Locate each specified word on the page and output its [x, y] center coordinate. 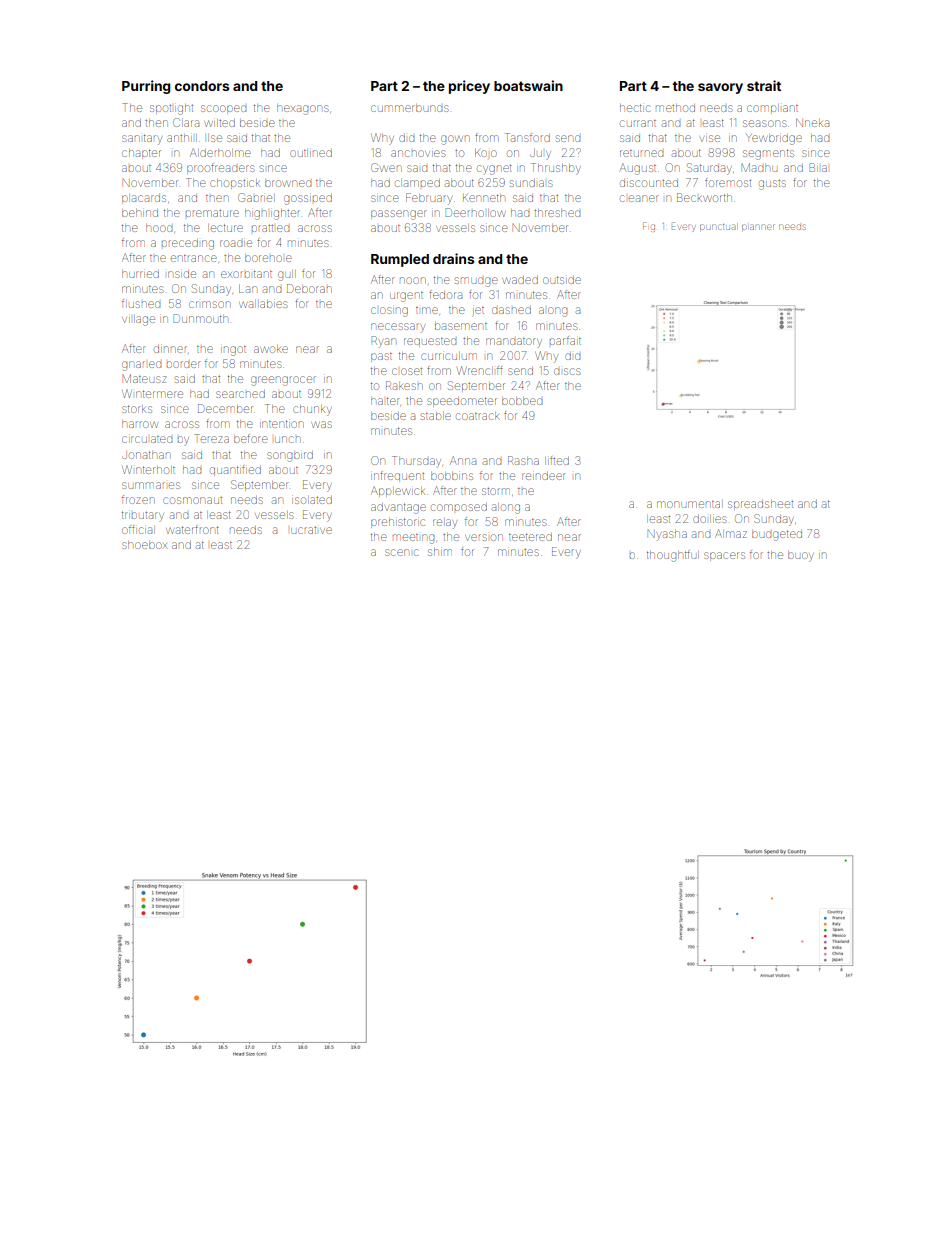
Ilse [215, 138]
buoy [801, 556]
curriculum [449, 356]
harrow [140, 424]
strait [764, 85]
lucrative [311, 530]
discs [567, 371]
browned [288, 183]
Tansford [527, 137]
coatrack [478, 416]
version [484, 537]
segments [768, 154]
